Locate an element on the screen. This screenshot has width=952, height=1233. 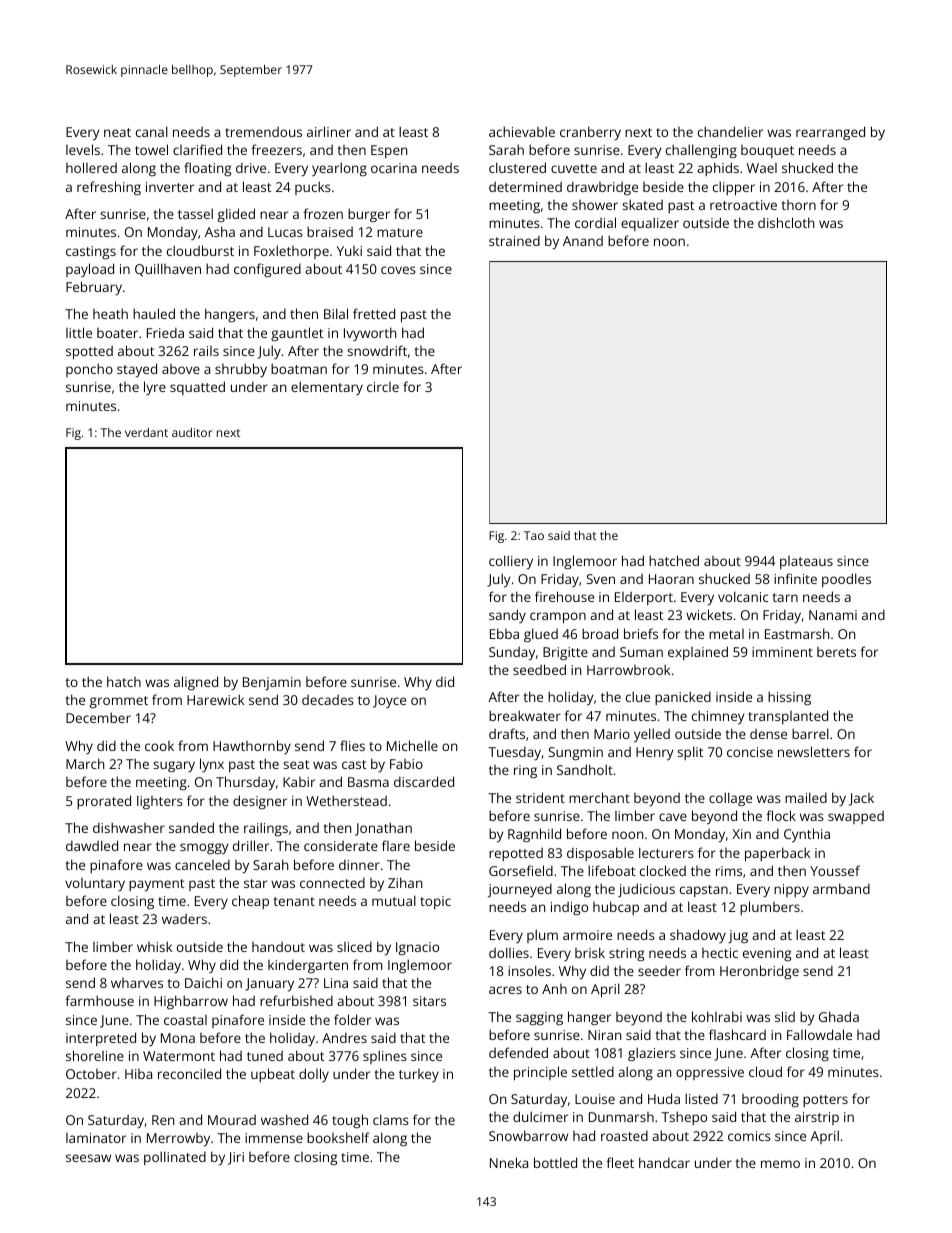
equalizer is located at coordinates (650, 224).
